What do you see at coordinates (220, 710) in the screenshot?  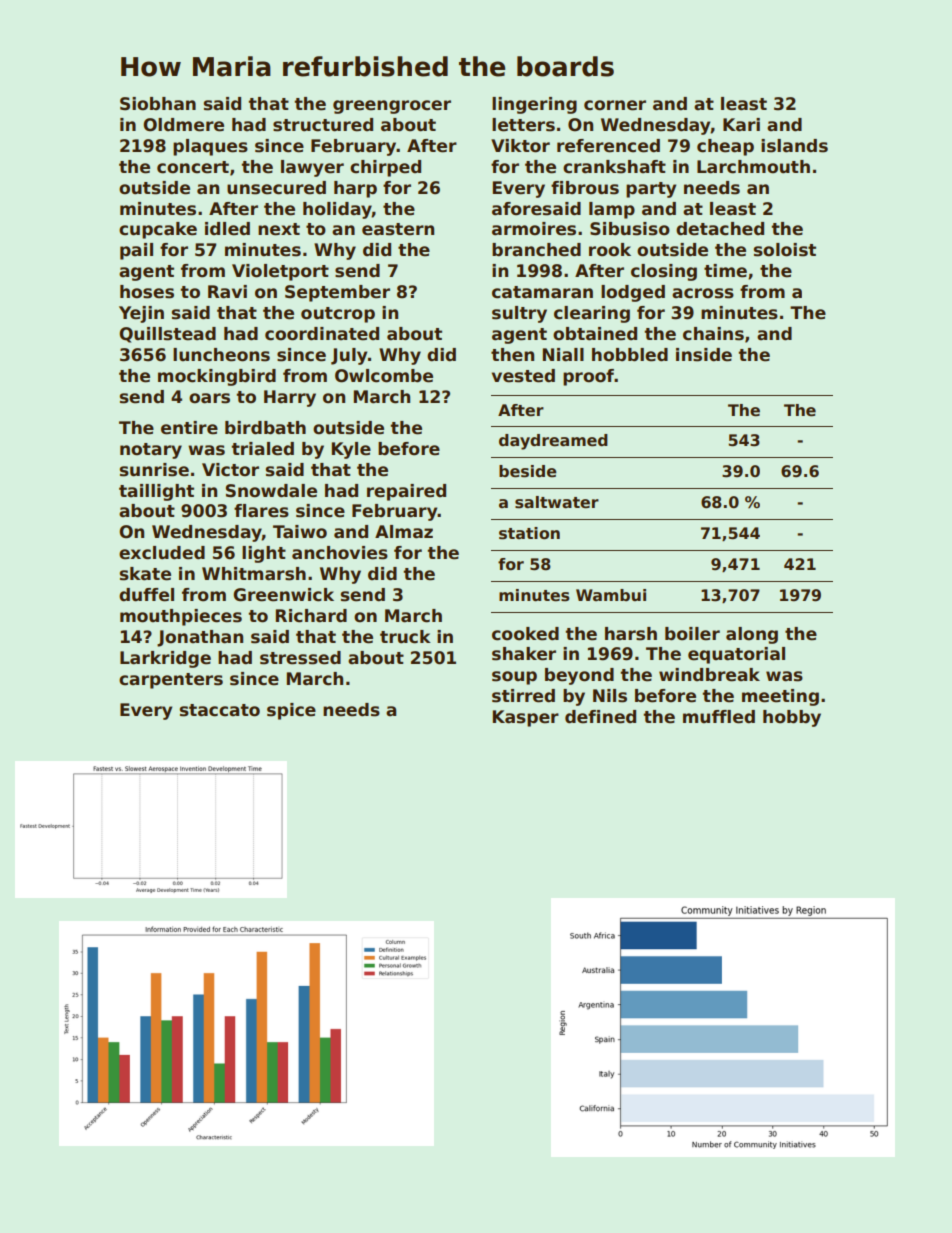 I see `staccato` at bounding box center [220, 710].
